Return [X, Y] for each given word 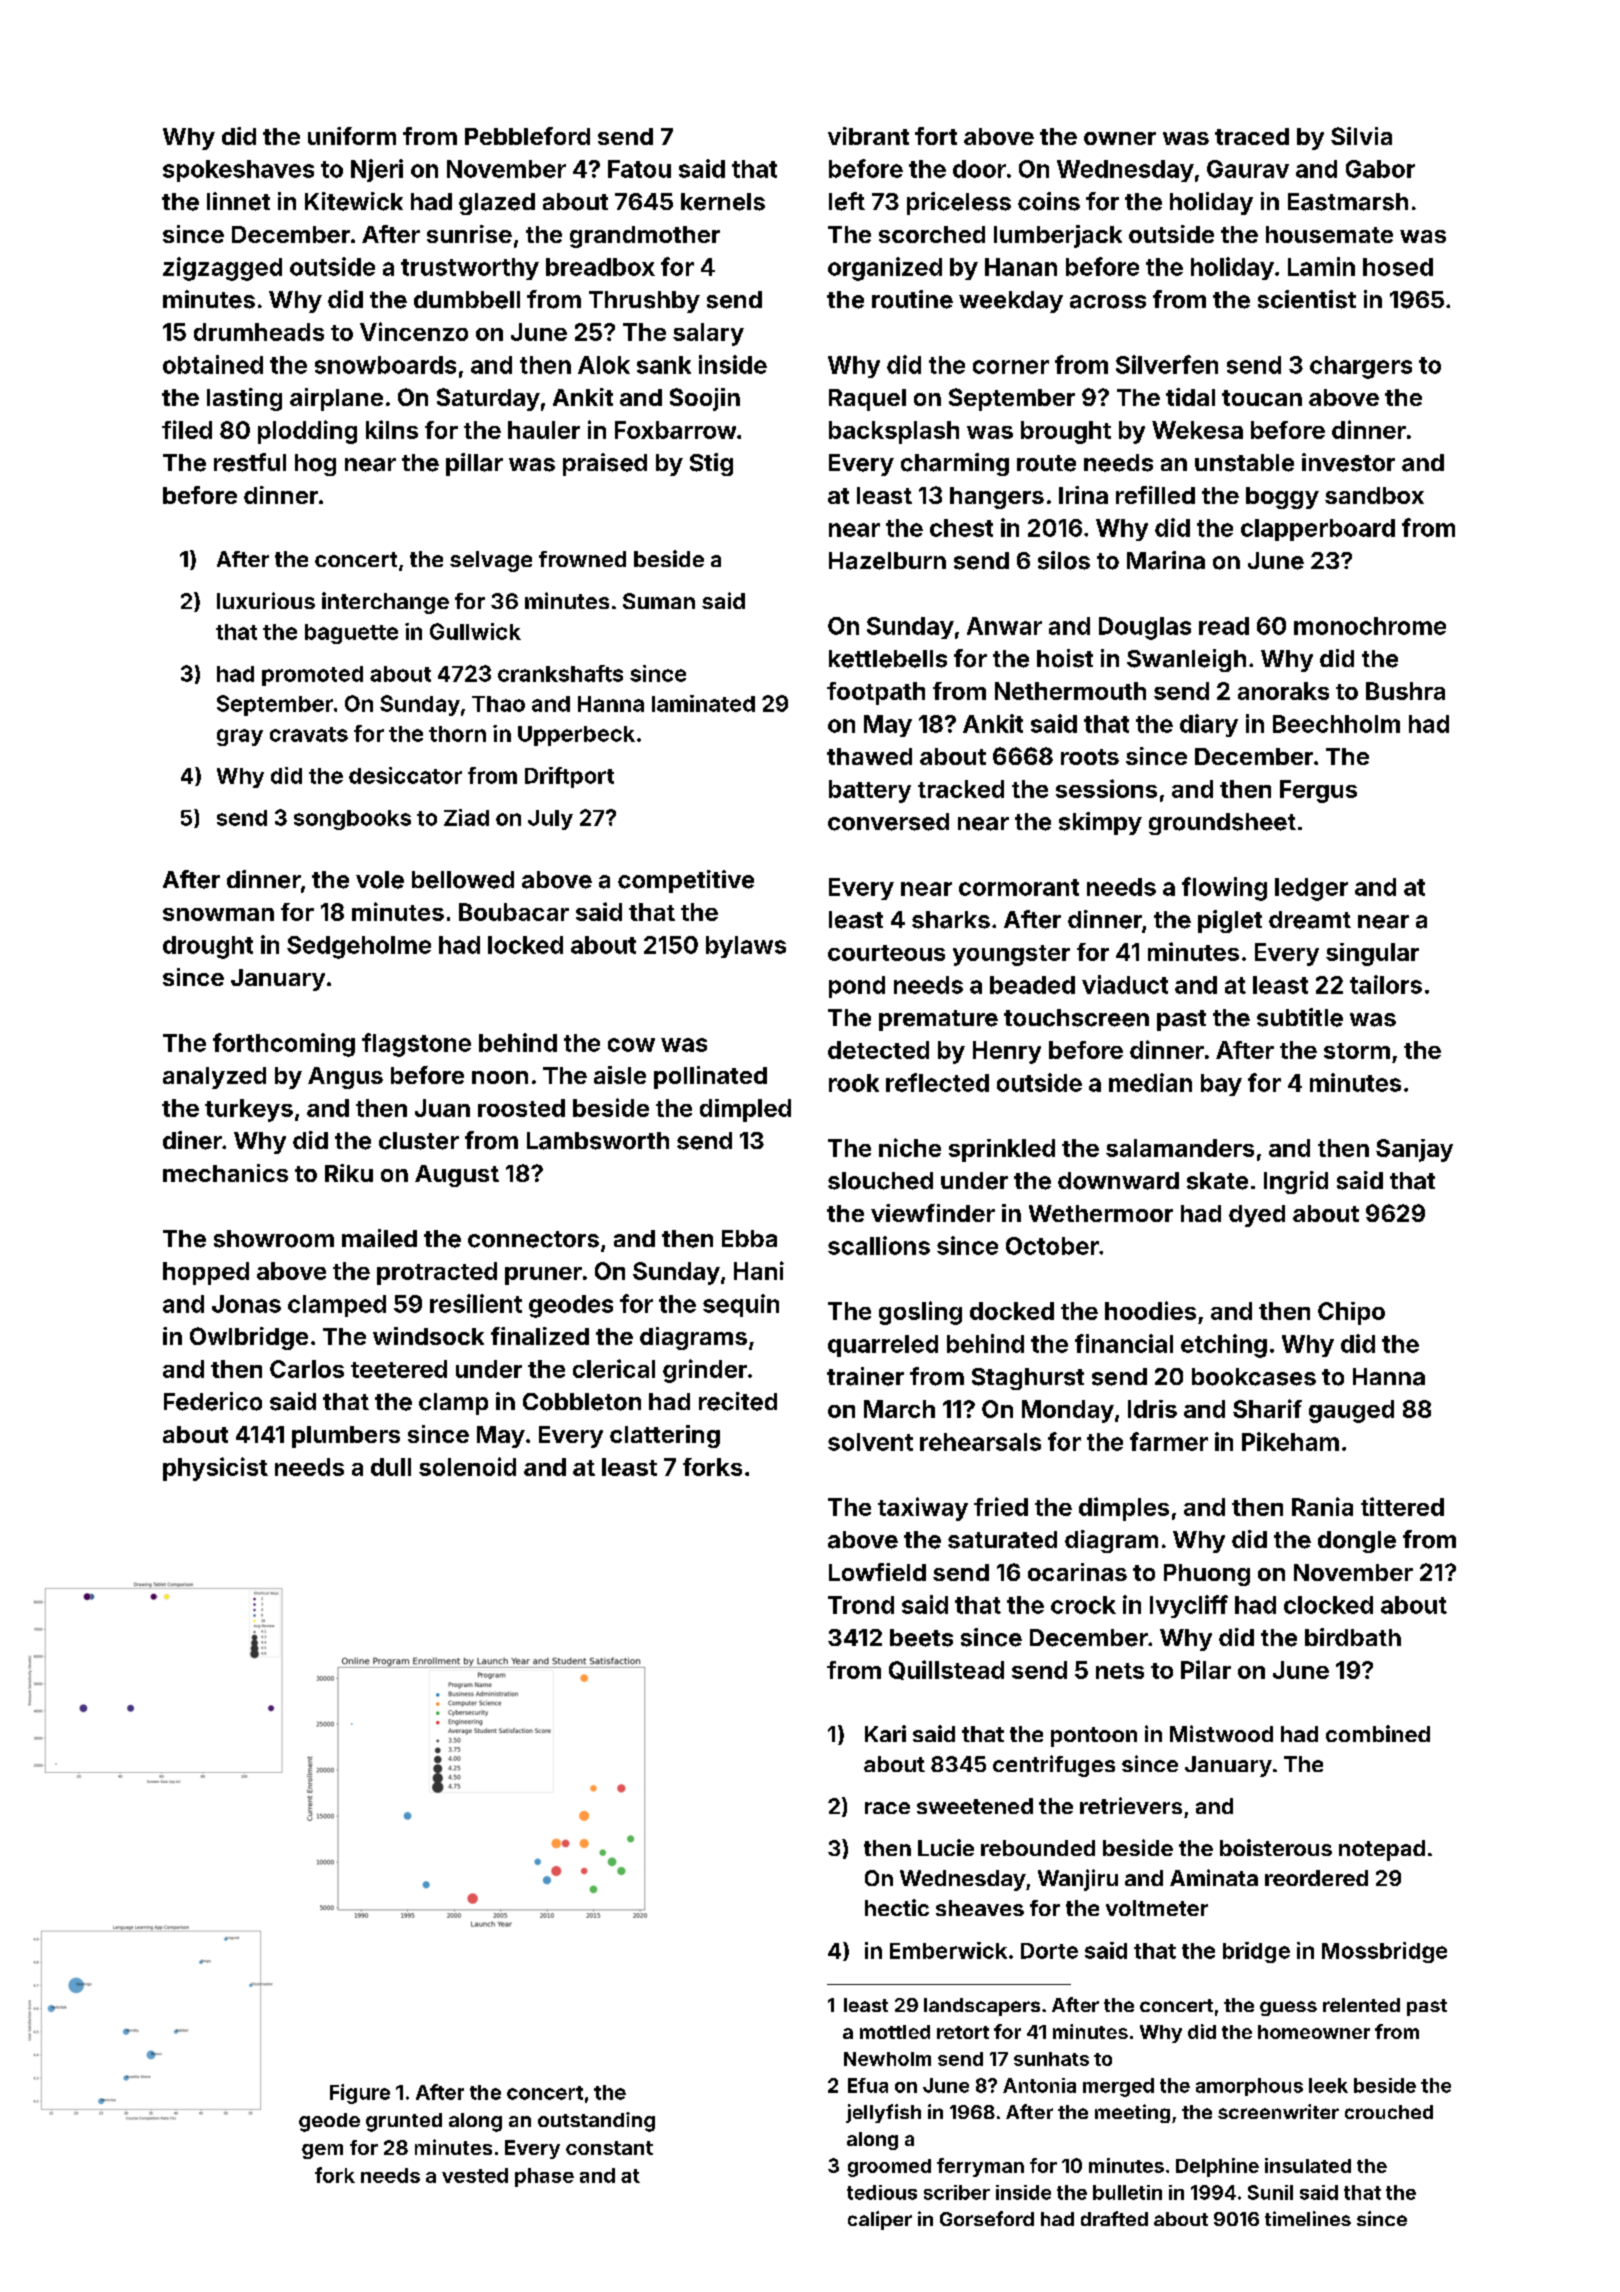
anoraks [1283, 691]
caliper [880, 2220]
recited [738, 1401]
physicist [215, 1469]
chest [961, 528]
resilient [476, 1303]
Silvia [1361, 136]
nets [1120, 1671]
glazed [497, 204]
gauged [1351, 1411]
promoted [312, 676]
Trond [861, 1605]
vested [475, 2175]
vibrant [868, 136]
